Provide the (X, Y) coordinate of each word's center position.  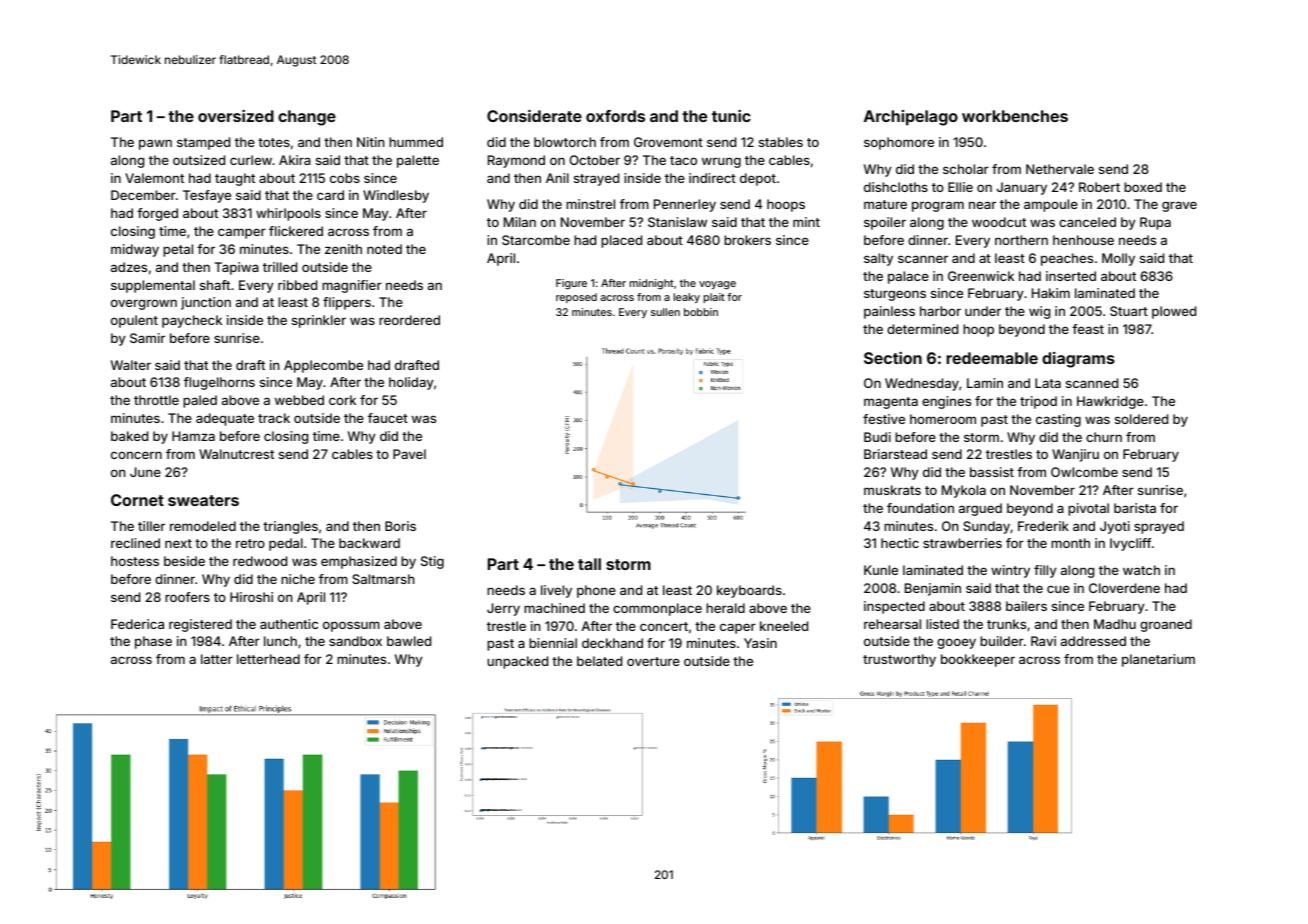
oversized (236, 116)
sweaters (203, 500)
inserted (1071, 276)
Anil (557, 178)
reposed (576, 298)
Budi (877, 437)
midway (135, 250)
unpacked (517, 662)
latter (217, 659)
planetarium (1158, 660)
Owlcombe (1084, 472)
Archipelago (911, 118)
